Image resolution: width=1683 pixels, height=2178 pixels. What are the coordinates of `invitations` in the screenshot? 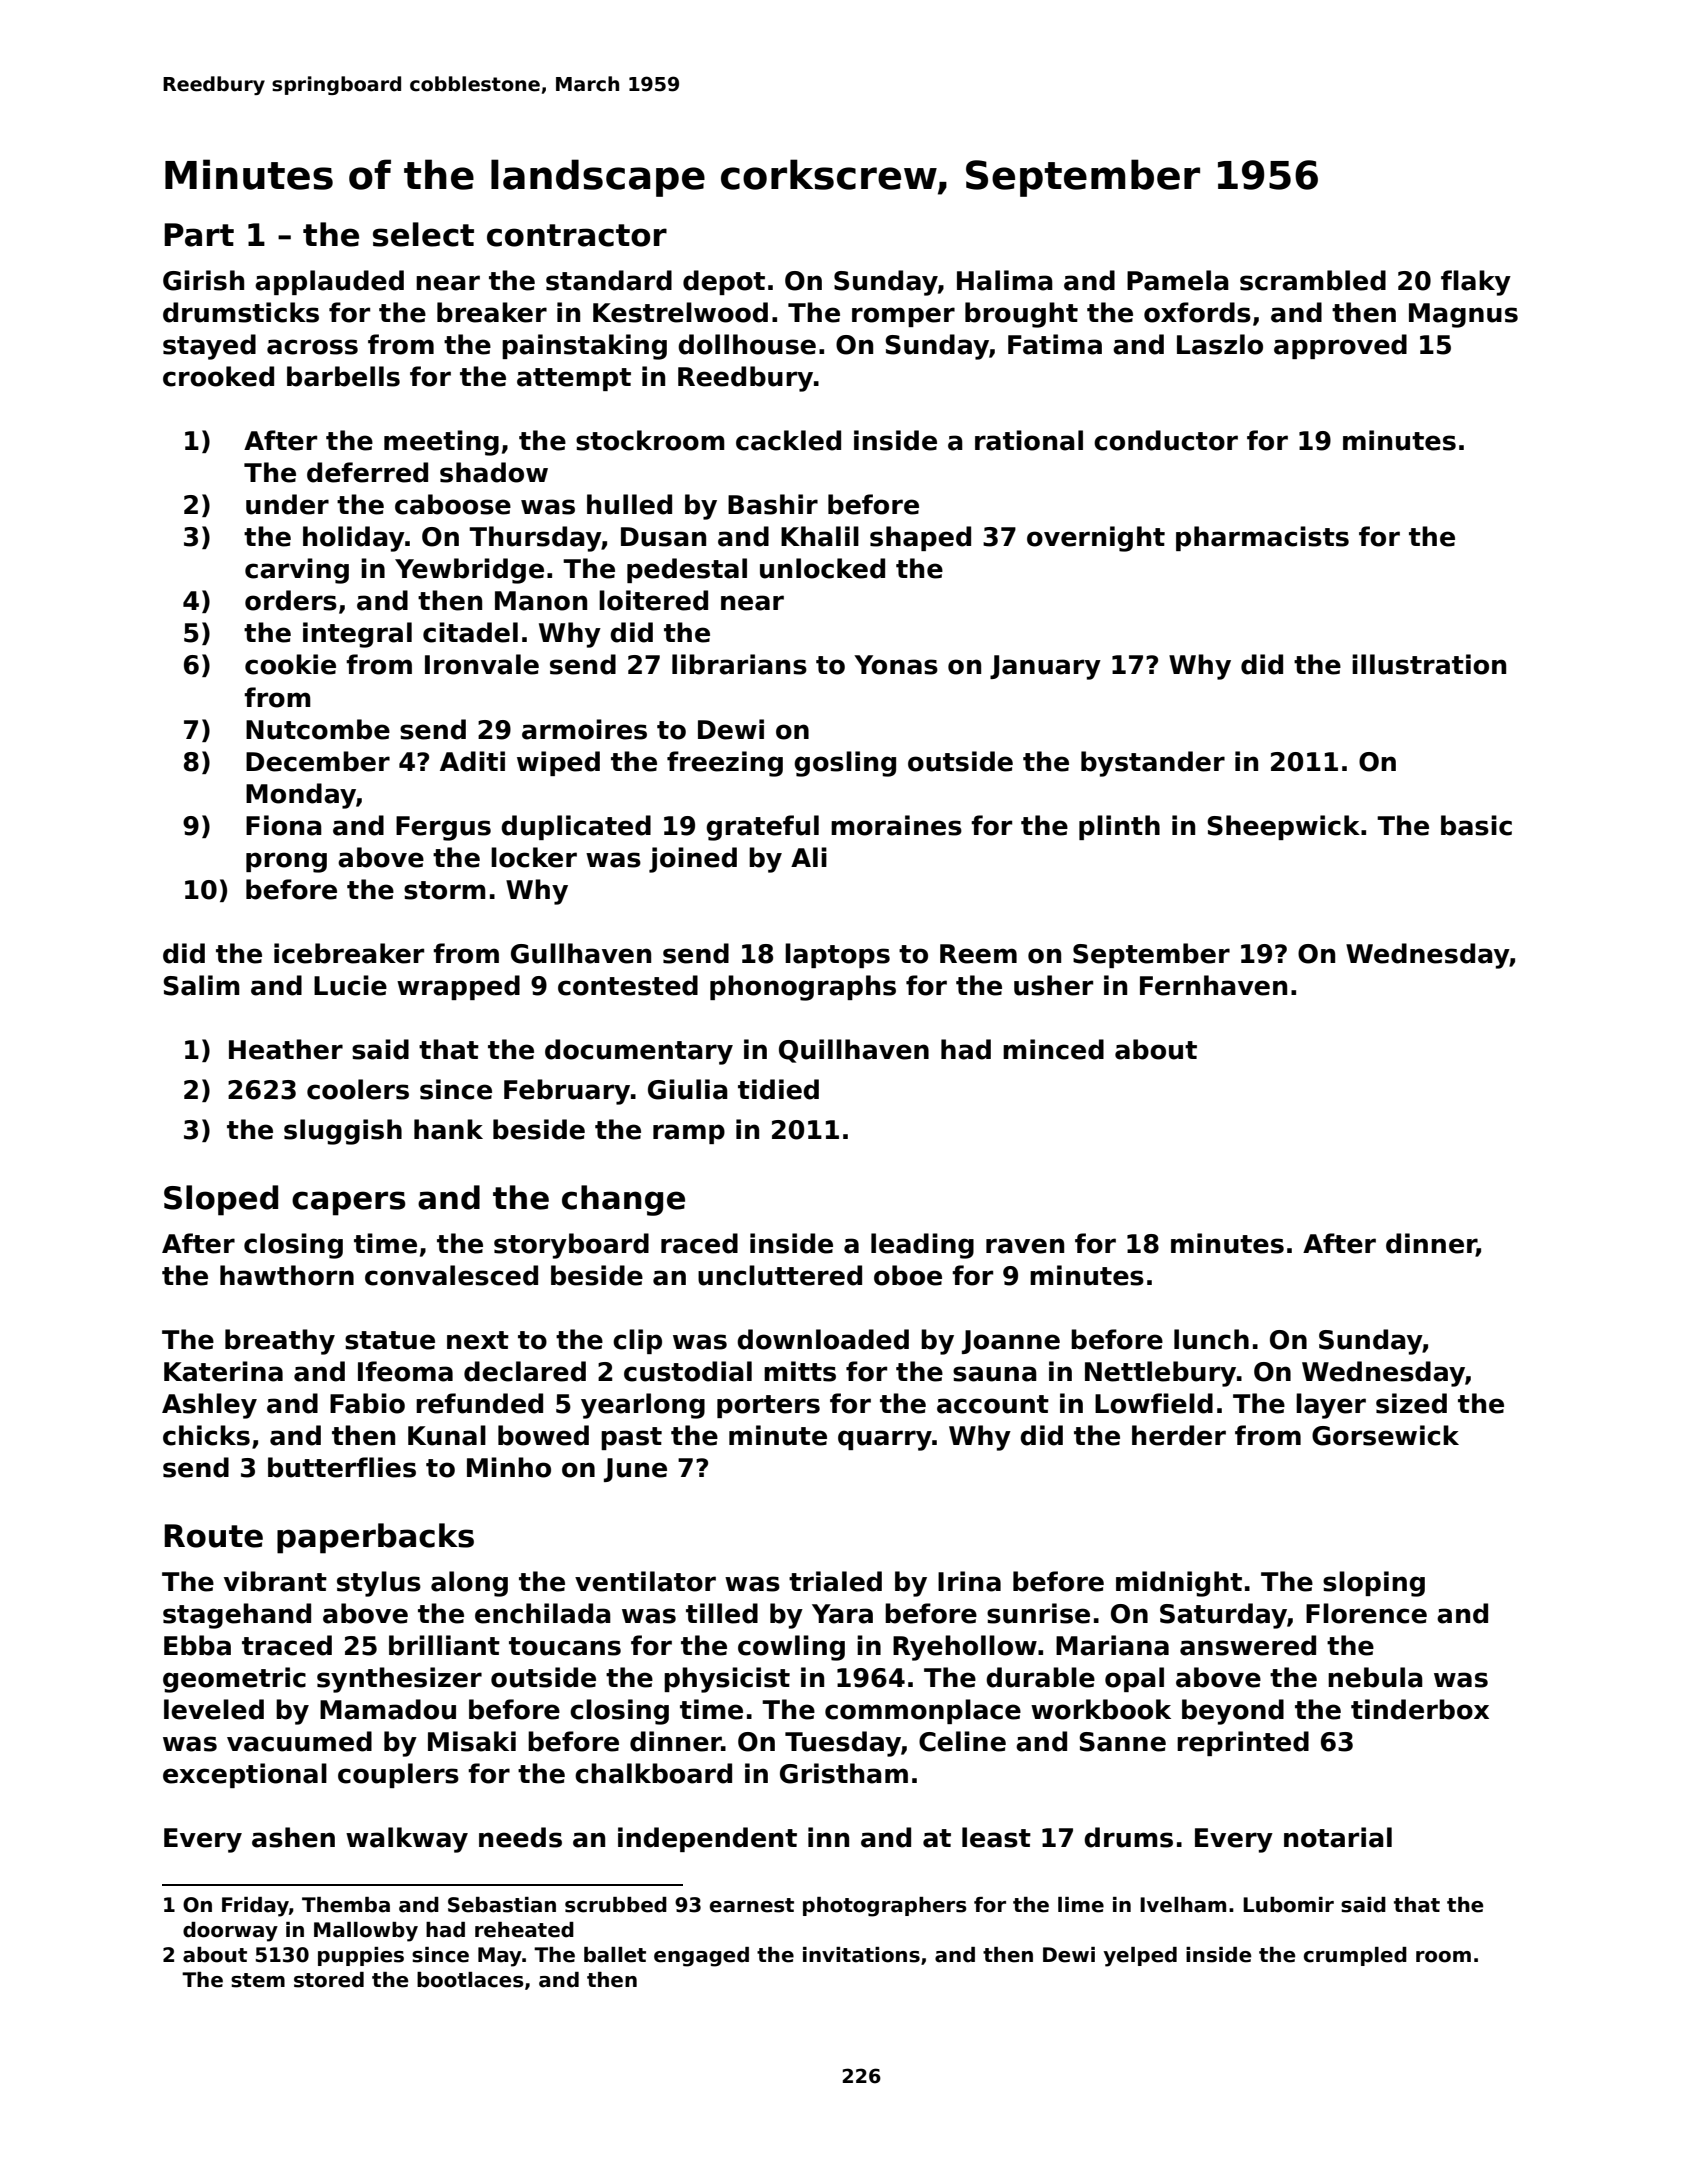 It's located at (861, 1955).
